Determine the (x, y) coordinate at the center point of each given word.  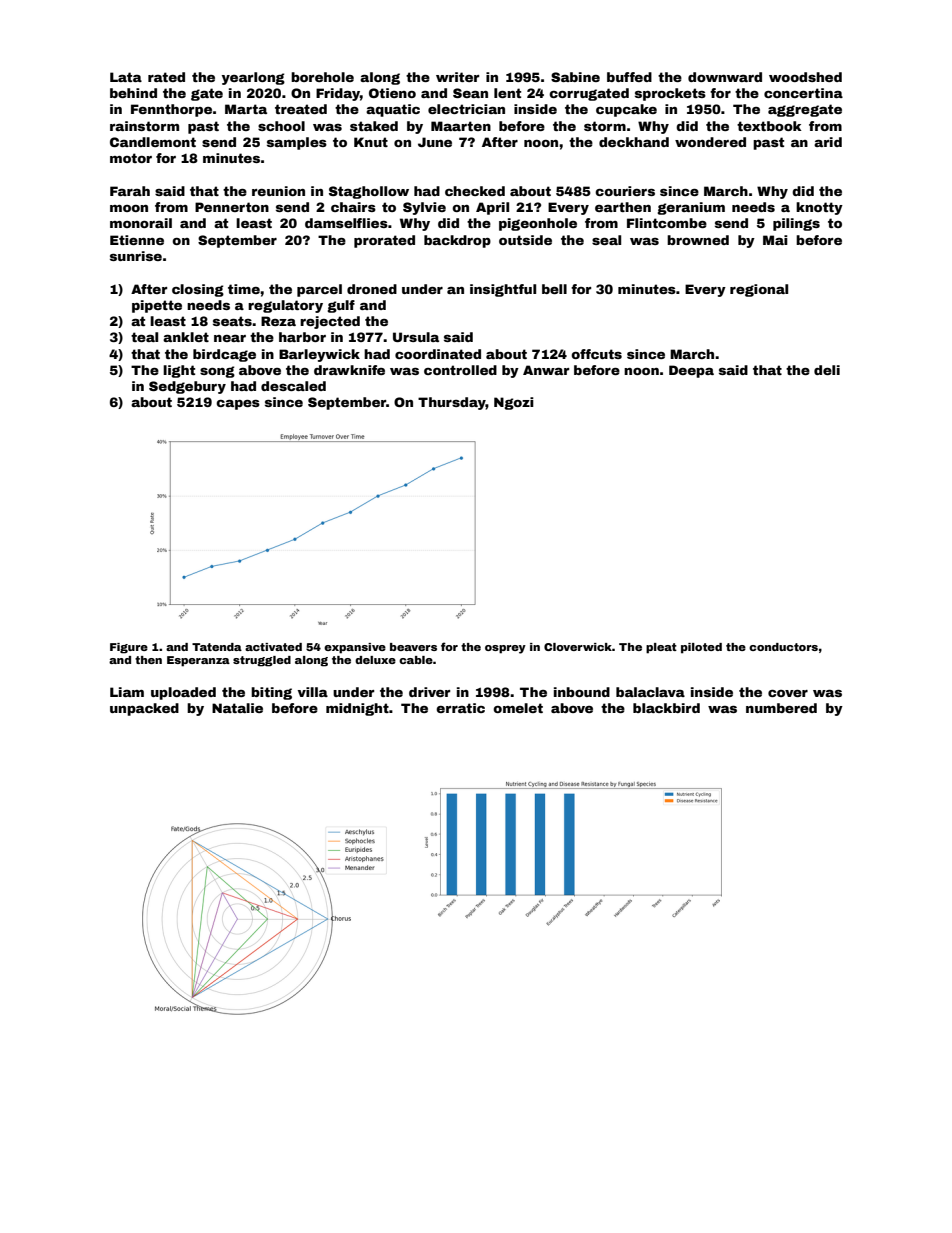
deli (827, 370)
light (179, 371)
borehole (322, 77)
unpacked (144, 709)
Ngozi (514, 403)
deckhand (634, 142)
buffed (629, 77)
